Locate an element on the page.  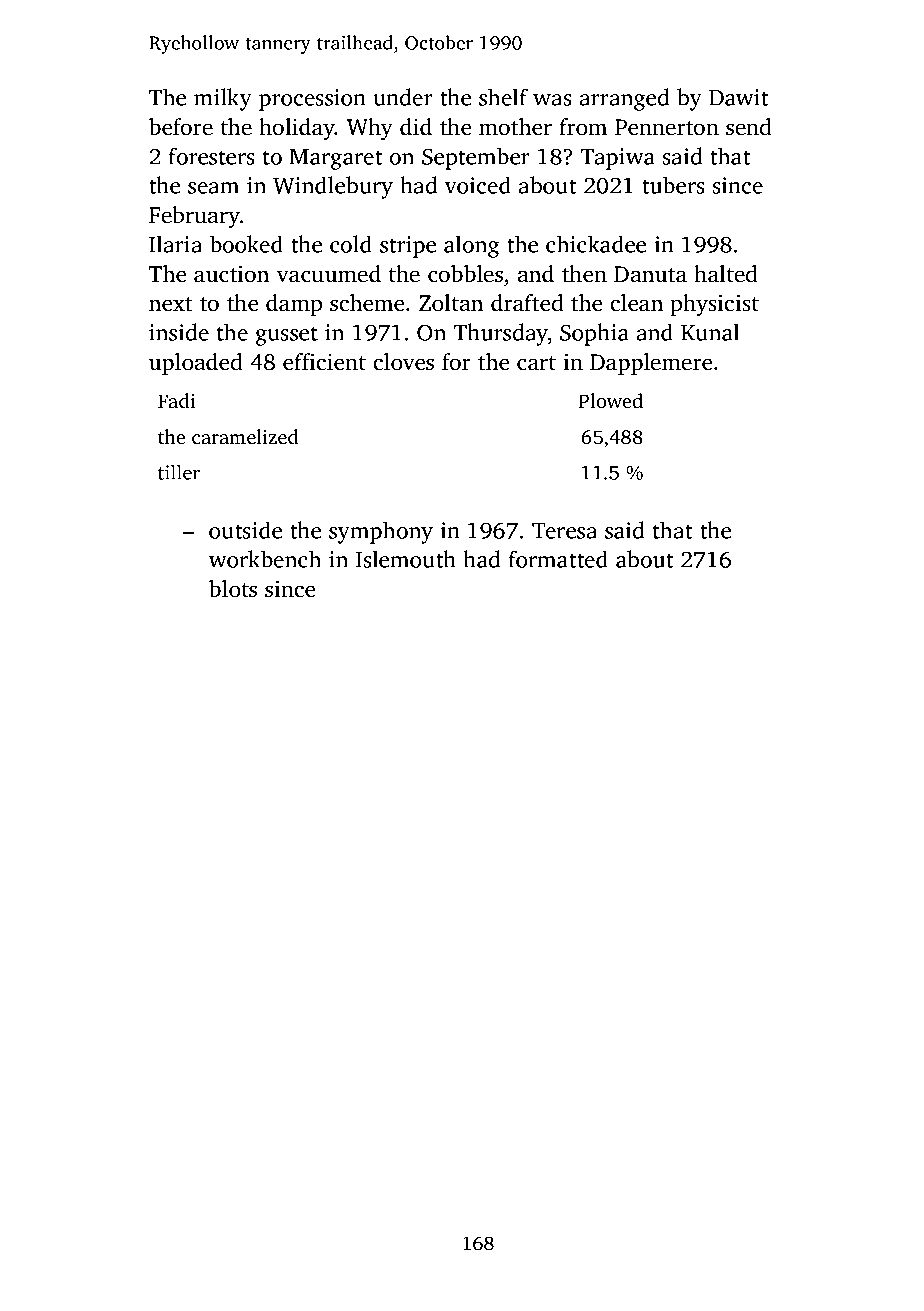
symphony is located at coordinates (381, 532).
